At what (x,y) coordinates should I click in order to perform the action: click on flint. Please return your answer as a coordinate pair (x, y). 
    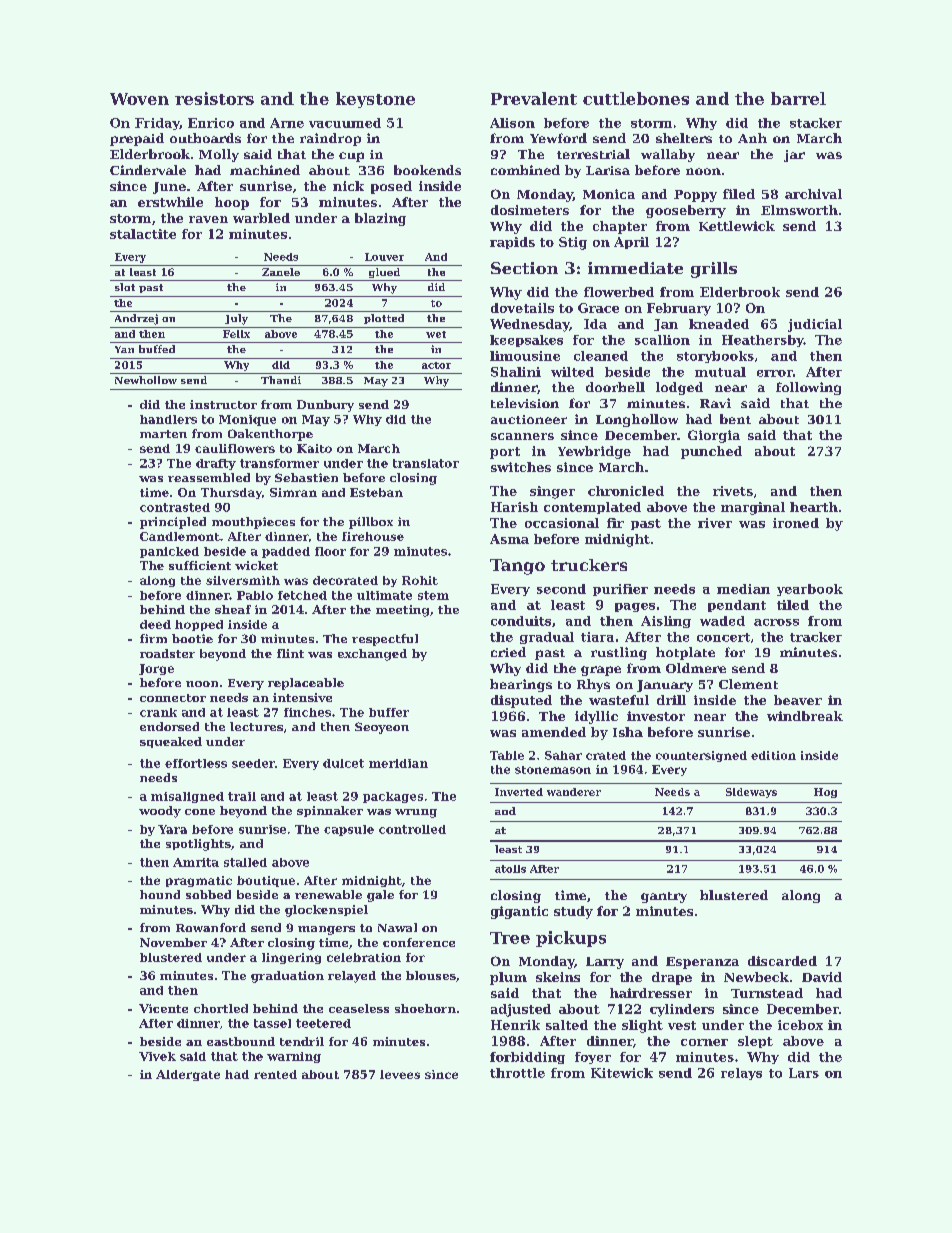
    Looking at the image, I should click on (290, 653).
